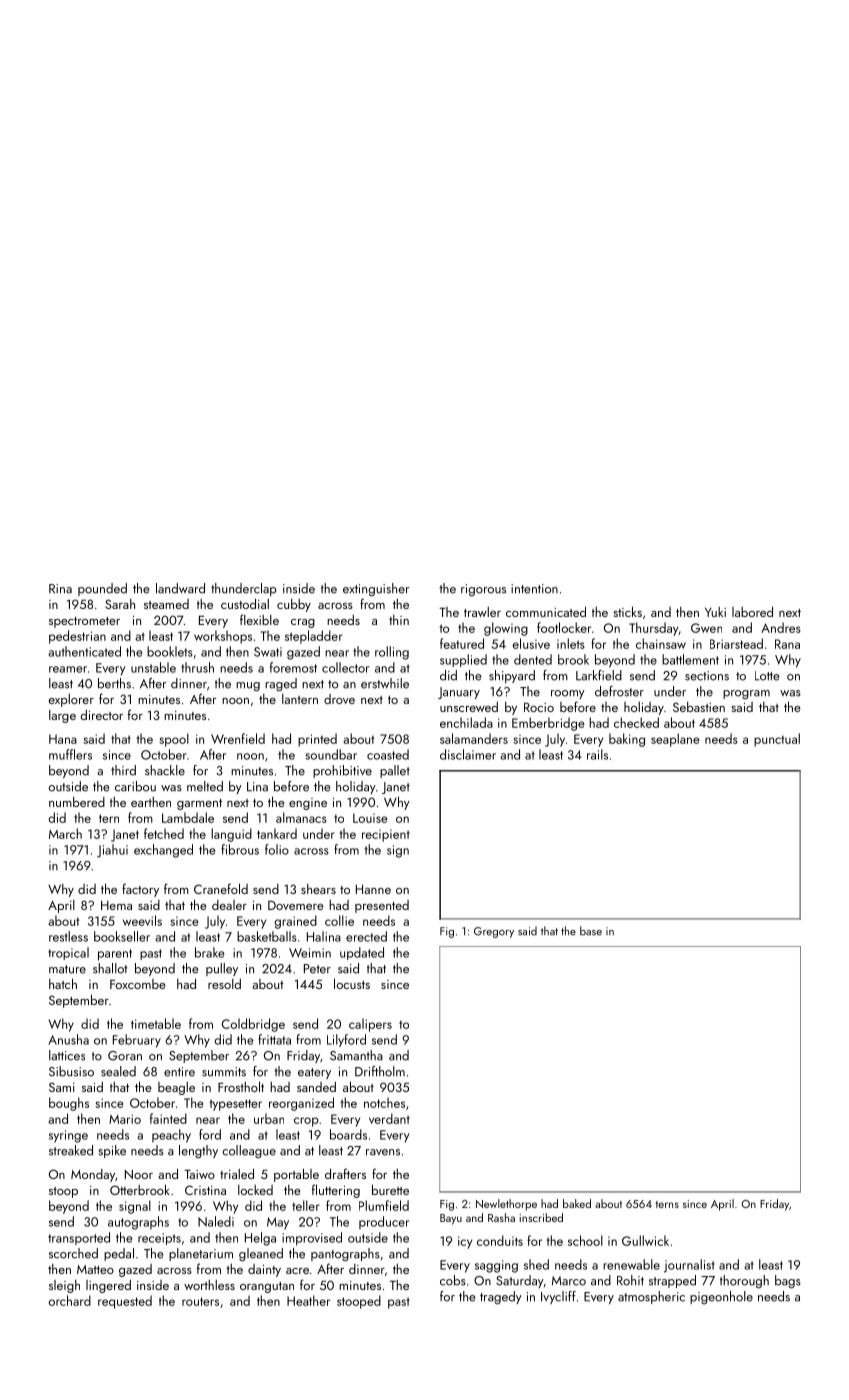 The image size is (849, 1400). I want to click on routers, so click(200, 1301).
